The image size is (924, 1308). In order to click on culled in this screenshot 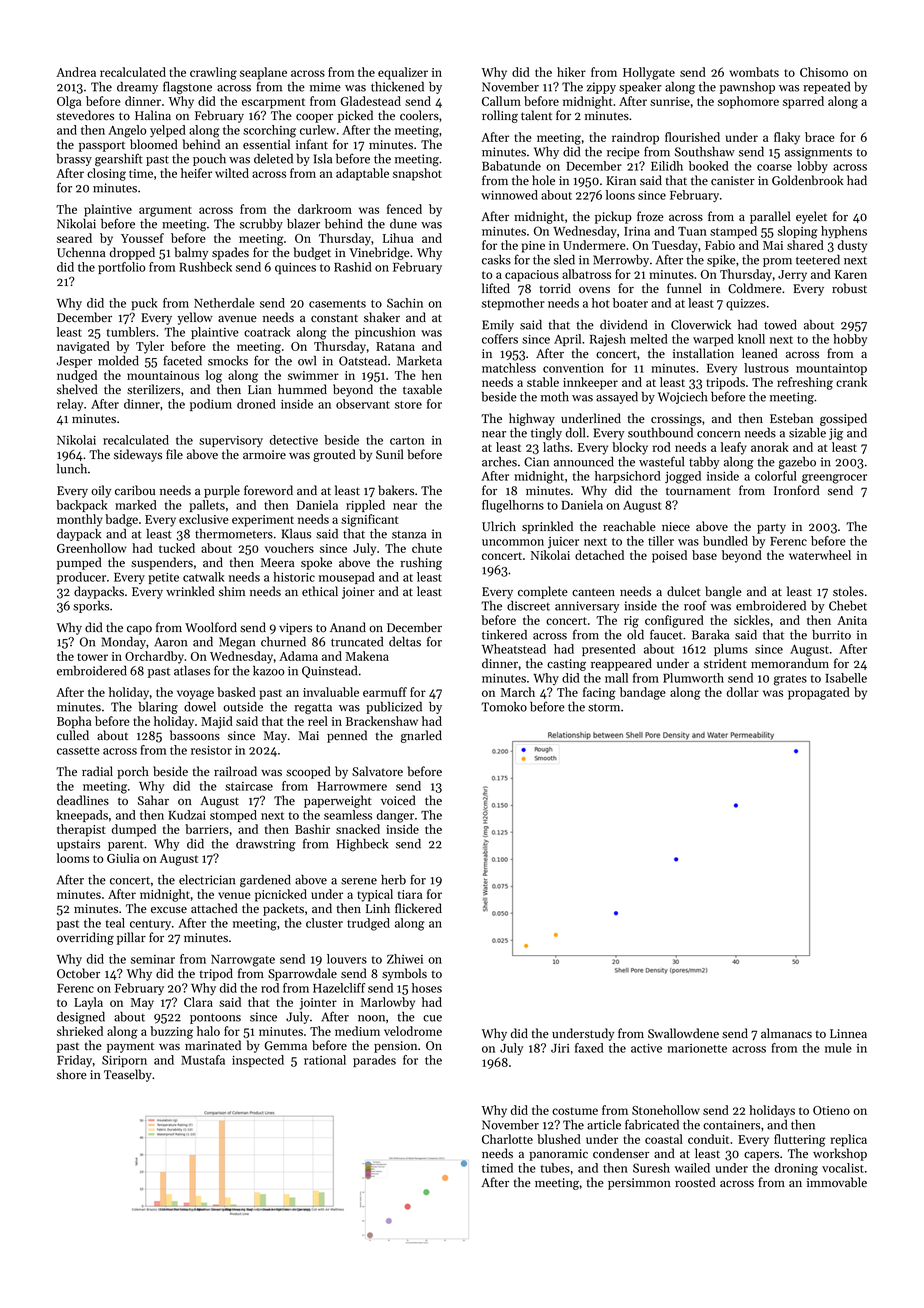, I will do `click(73, 735)`.
